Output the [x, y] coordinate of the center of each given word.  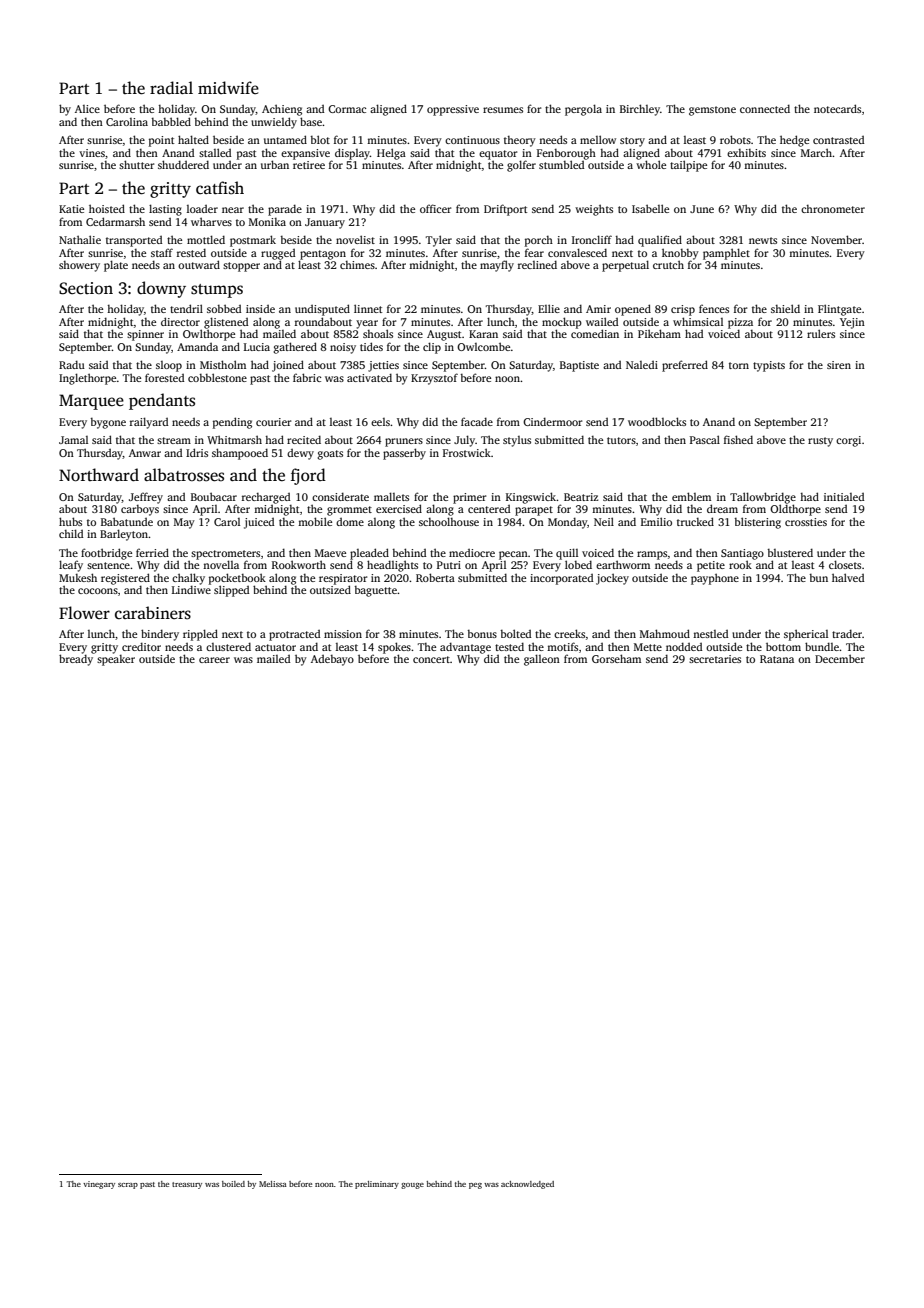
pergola [583, 110]
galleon [542, 660]
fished [738, 439]
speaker [116, 660]
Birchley [640, 110]
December [840, 658]
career [214, 660]
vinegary [99, 1185]
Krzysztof [434, 379]
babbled [171, 121]
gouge [412, 1186]
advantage [465, 648]
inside [260, 309]
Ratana [777, 659]
